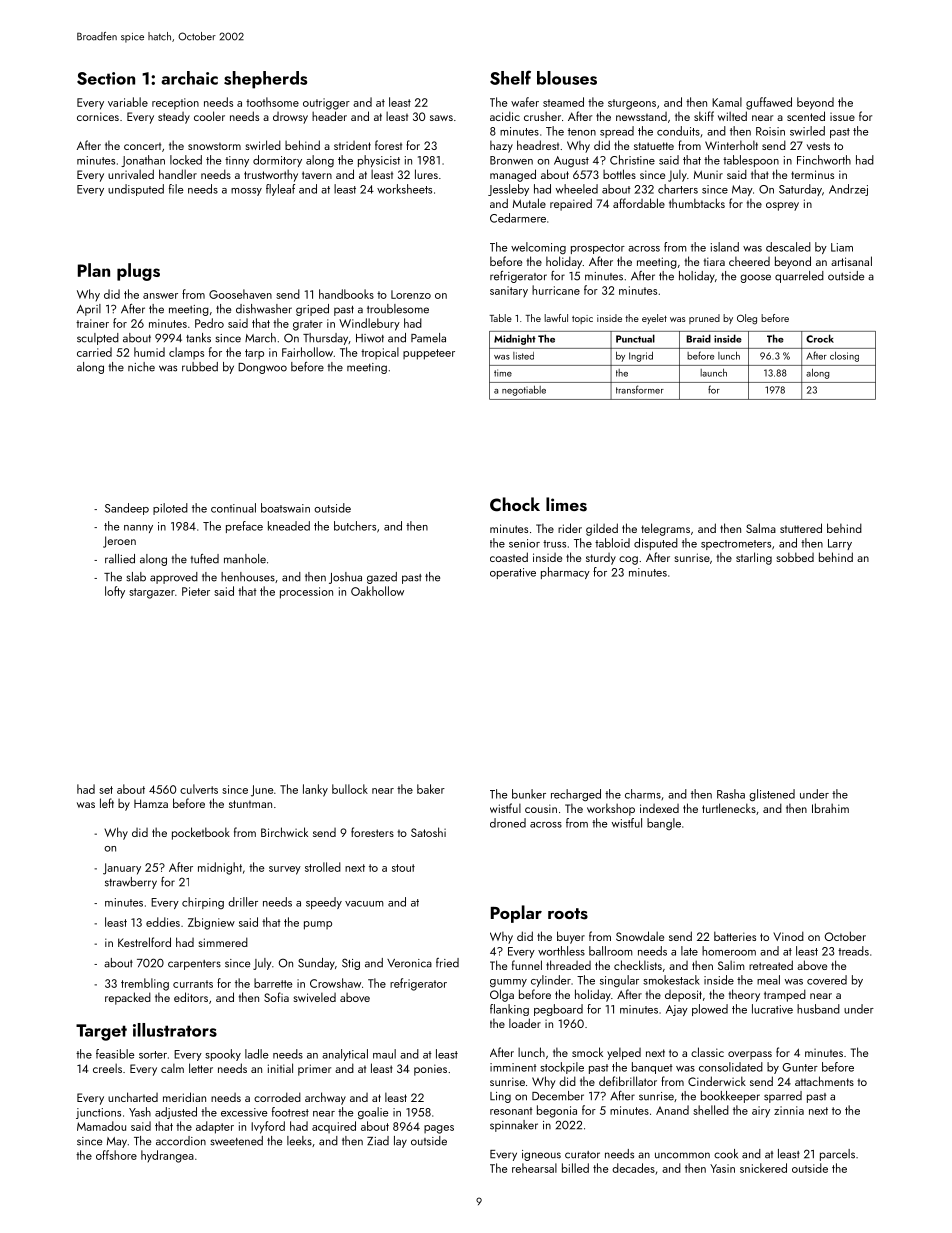 The width and height of the screenshot is (952, 1233). What do you see at coordinates (727, 102) in the screenshot?
I see `Kamal` at bounding box center [727, 102].
